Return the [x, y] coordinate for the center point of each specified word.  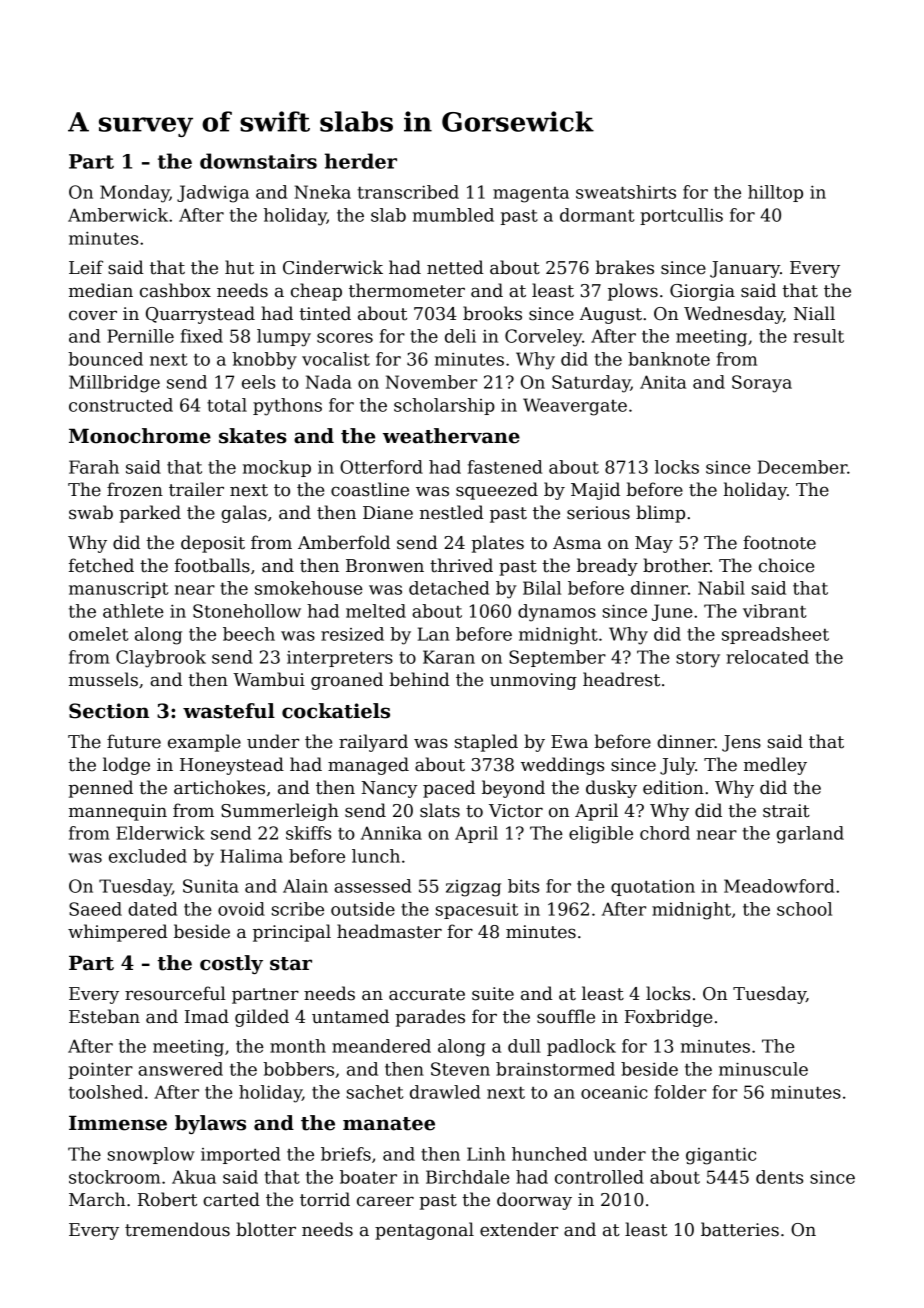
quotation [653, 887]
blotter [266, 1229]
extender [519, 1229]
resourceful [175, 993]
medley [775, 766]
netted [455, 267]
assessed [372, 886]
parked [150, 514]
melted [376, 611]
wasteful [229, 711]
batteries [740, 1229]
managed [368, 766]
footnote [779, 542]
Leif [86, 267]
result [818, 336]
